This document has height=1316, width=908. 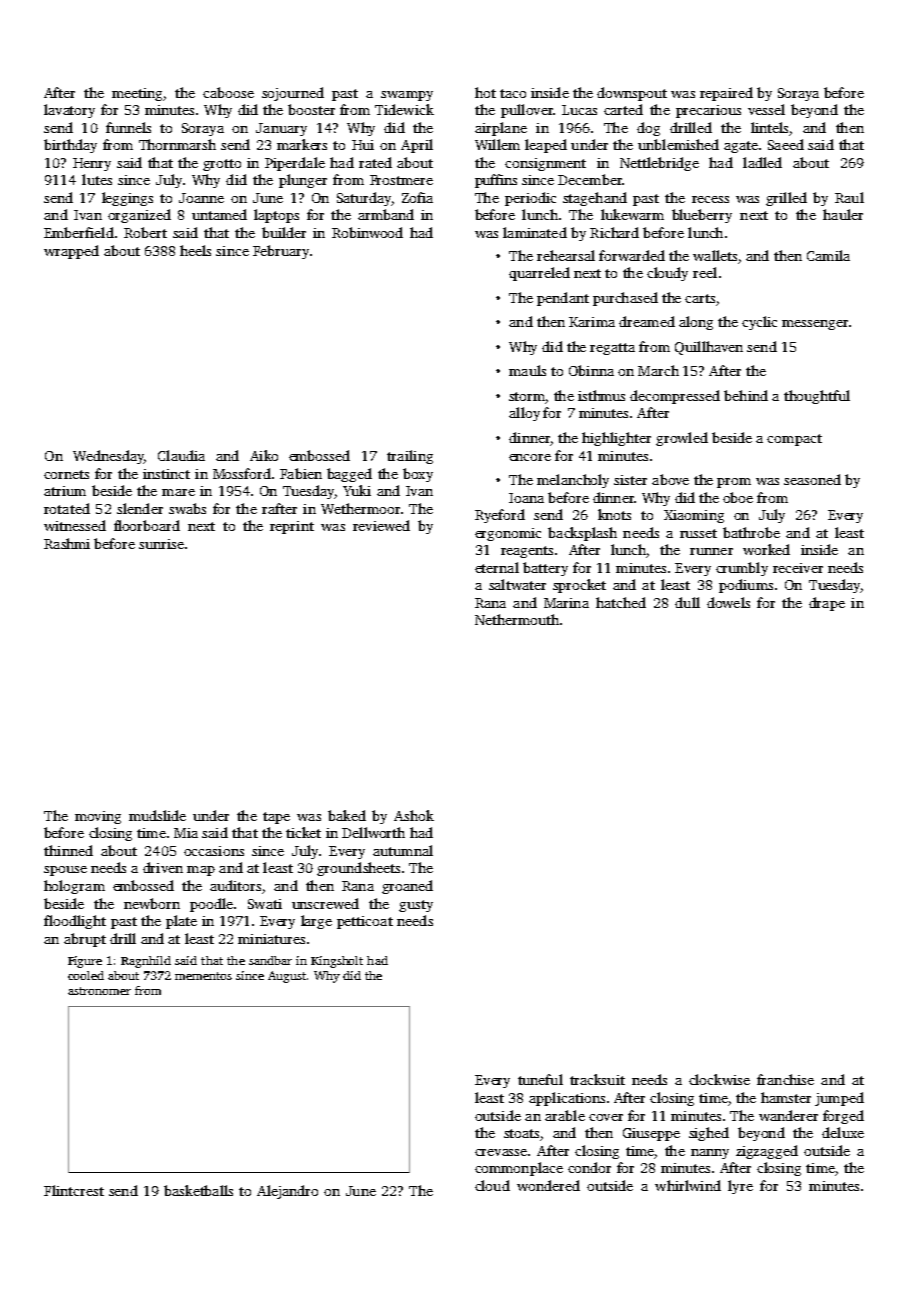 I want to click on booster, so click(x=311, y=109).
